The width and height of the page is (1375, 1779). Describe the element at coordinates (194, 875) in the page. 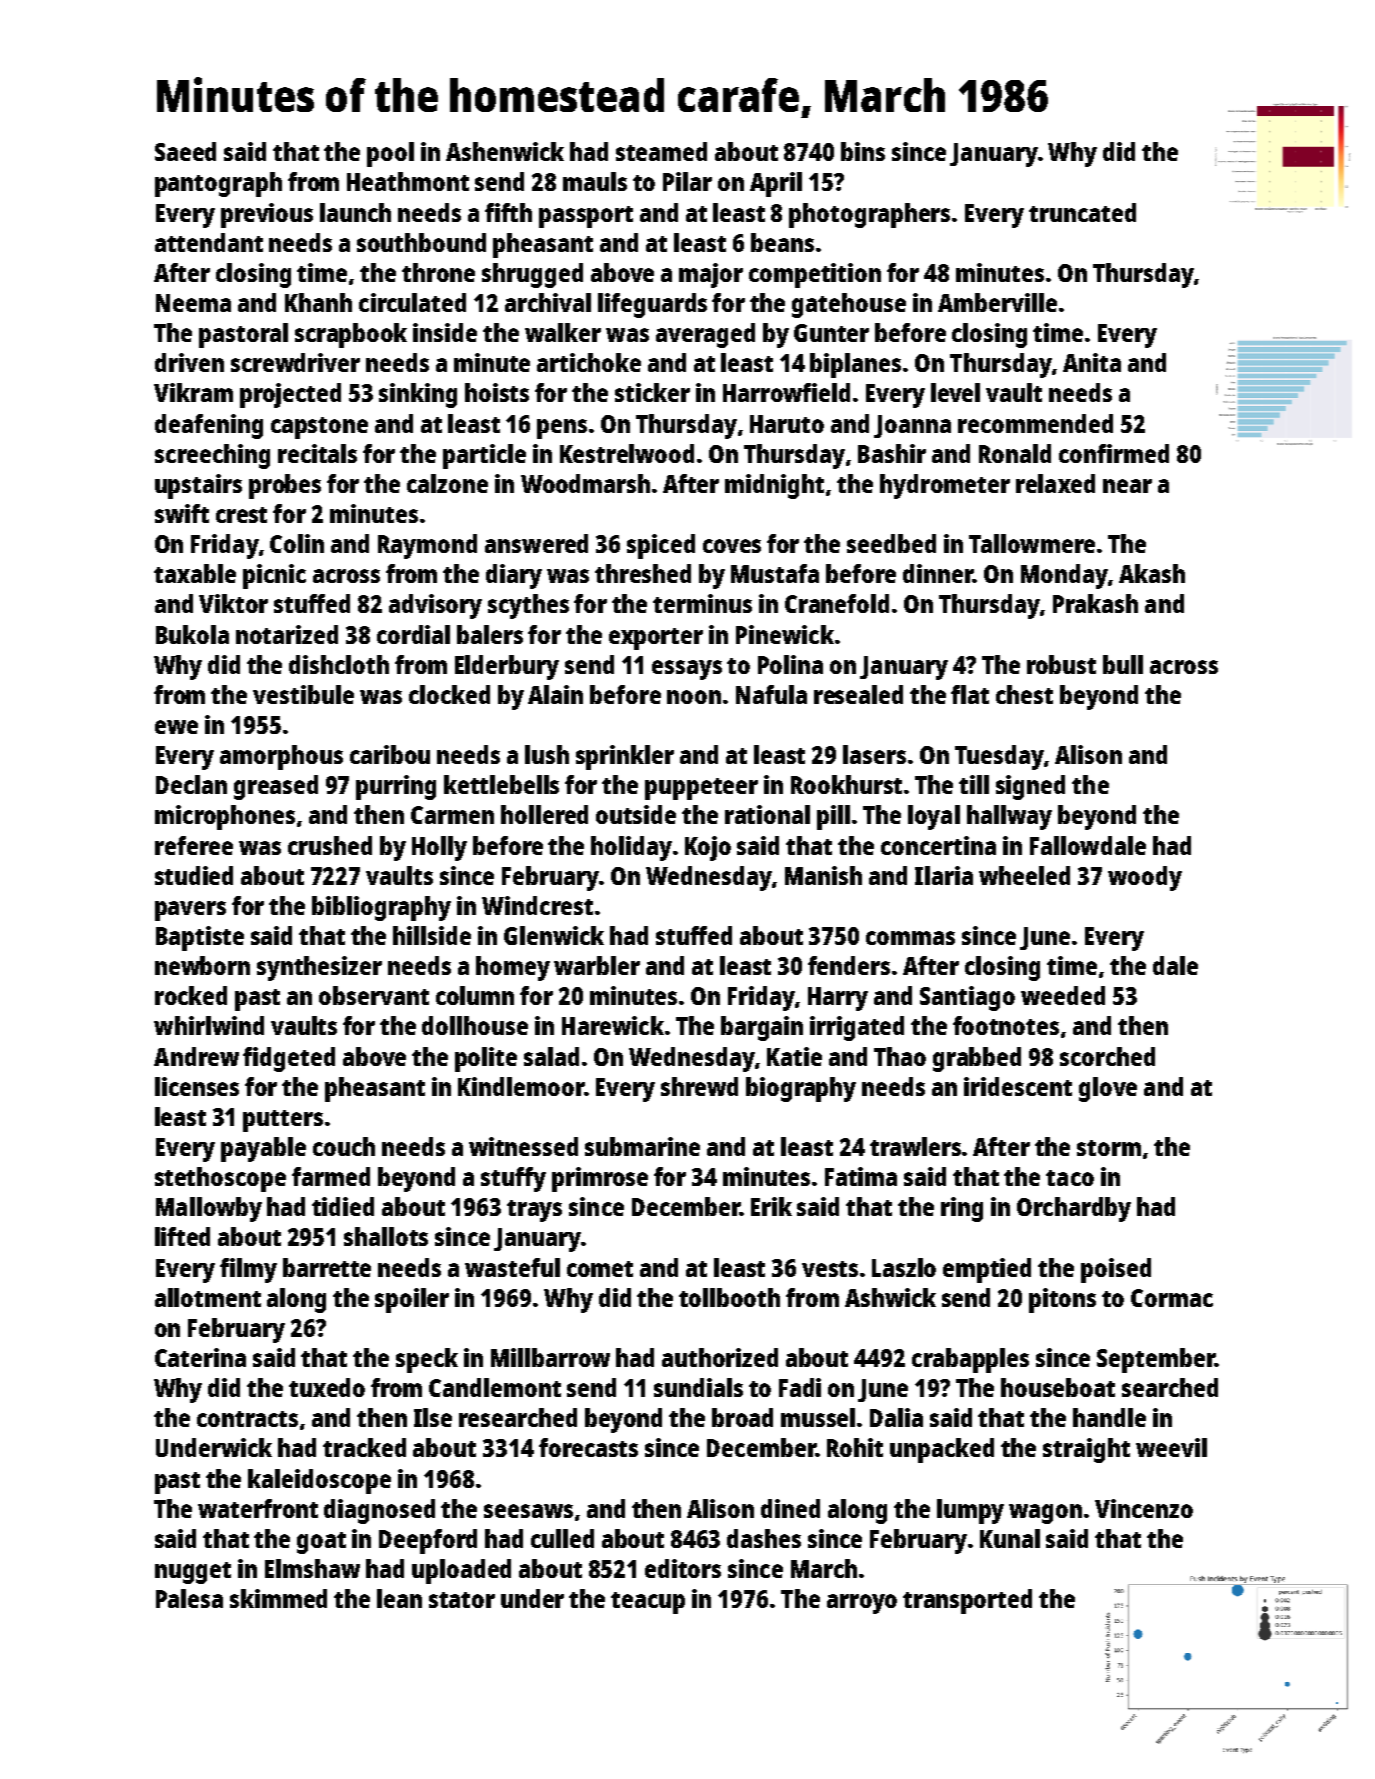

I see `studied` at that location.
